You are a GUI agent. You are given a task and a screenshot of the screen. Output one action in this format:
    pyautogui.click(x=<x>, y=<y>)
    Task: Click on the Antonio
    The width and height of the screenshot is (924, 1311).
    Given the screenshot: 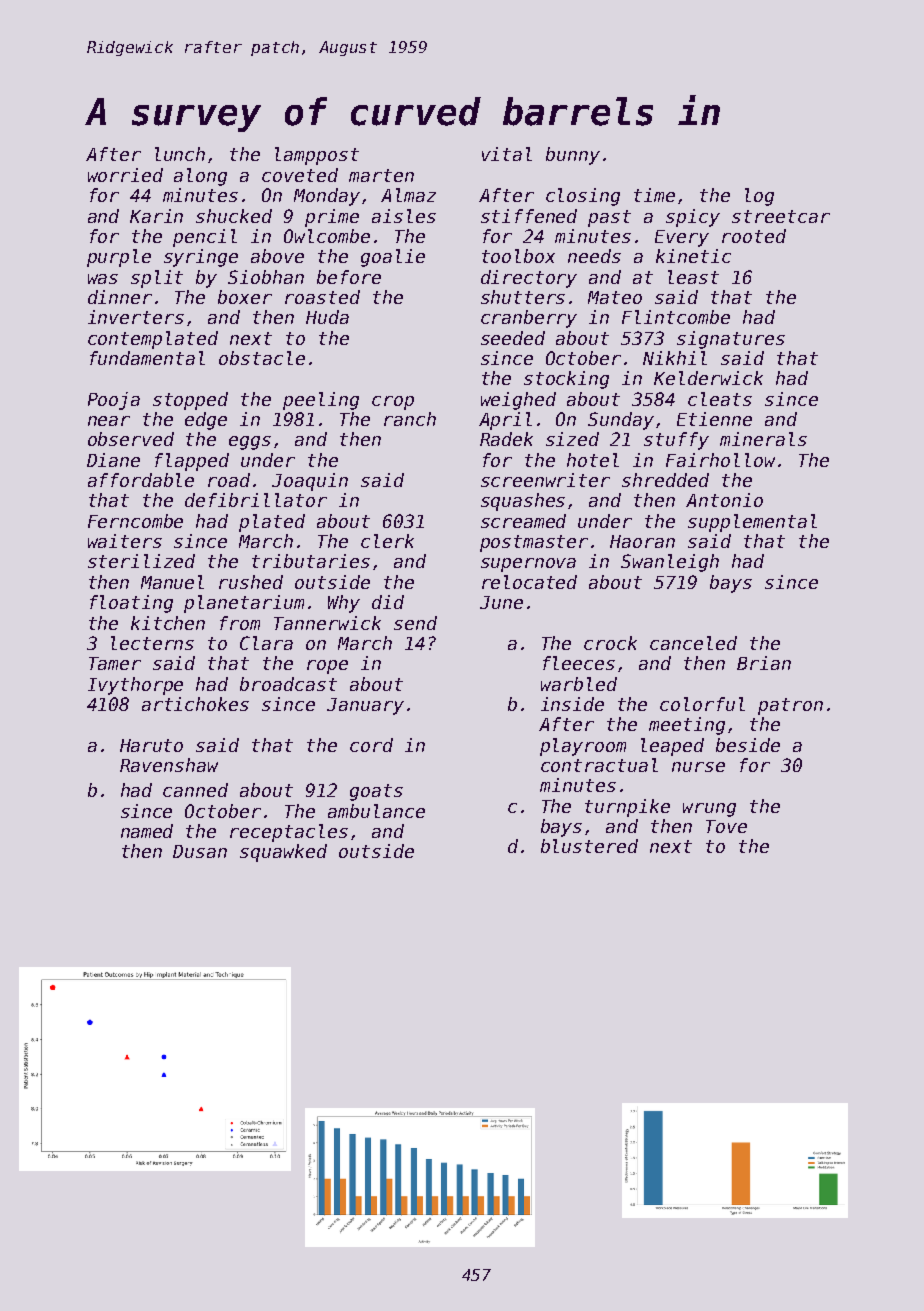 What is the action you would take?
    pyautogui.click(x=724, y=500)
